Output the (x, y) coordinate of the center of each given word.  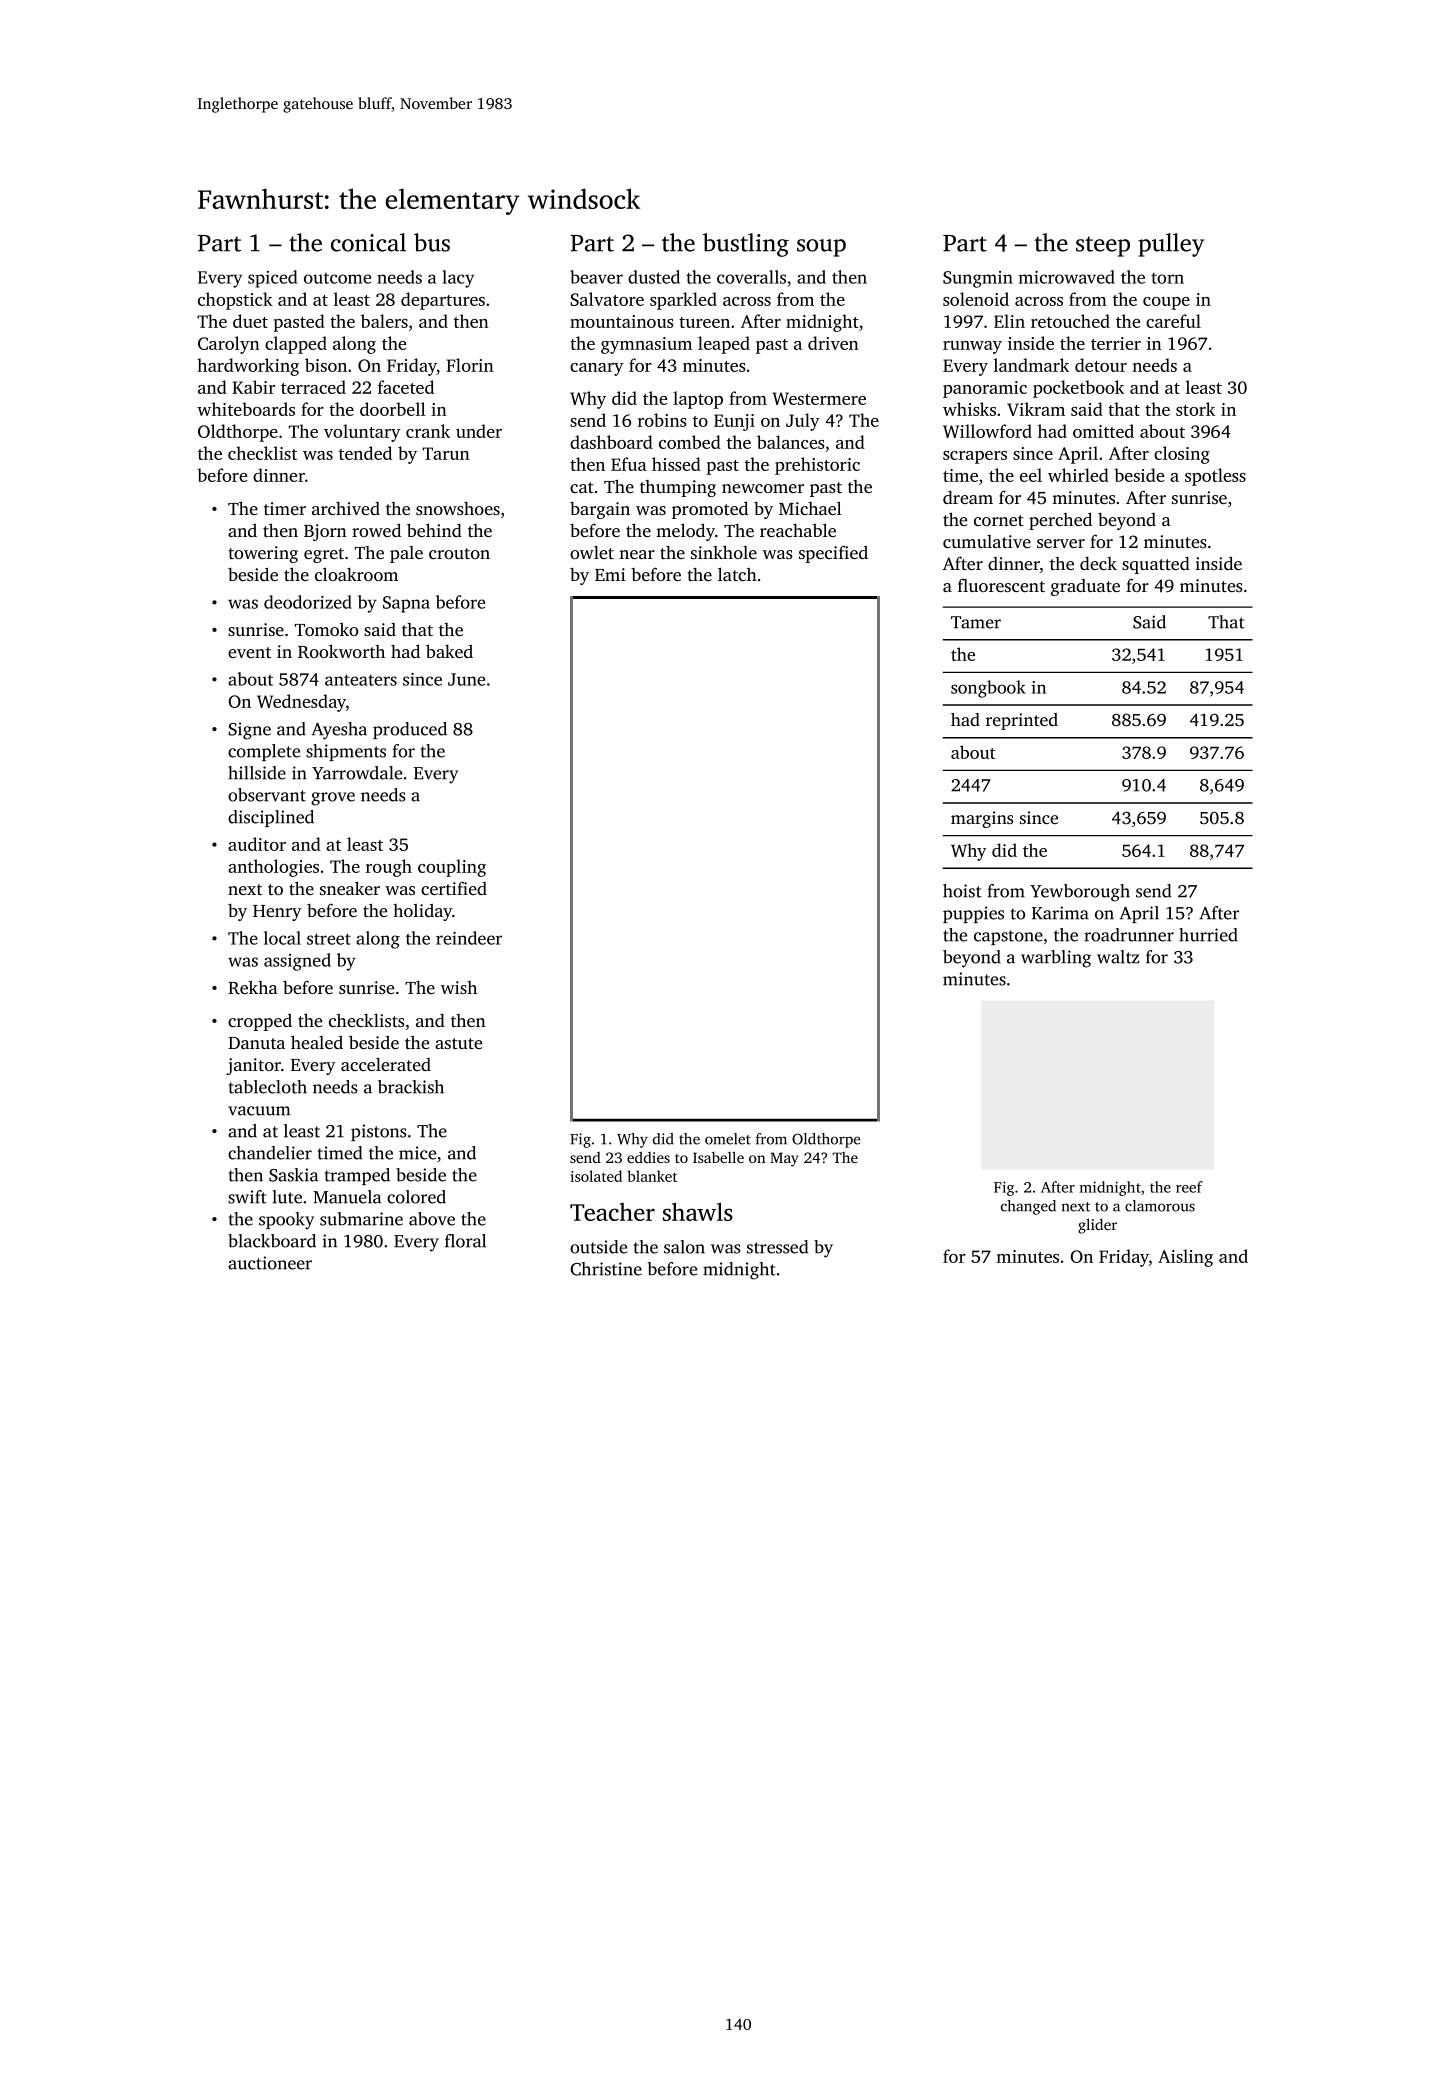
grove (333, 799)
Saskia (293, 1175)
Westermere (819, 398)
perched (1060, 521)
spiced (272, 279)
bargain (600, 510)
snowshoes (458, 508)
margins (982, 819)
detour (1101, 365)
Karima (1060, 913)
